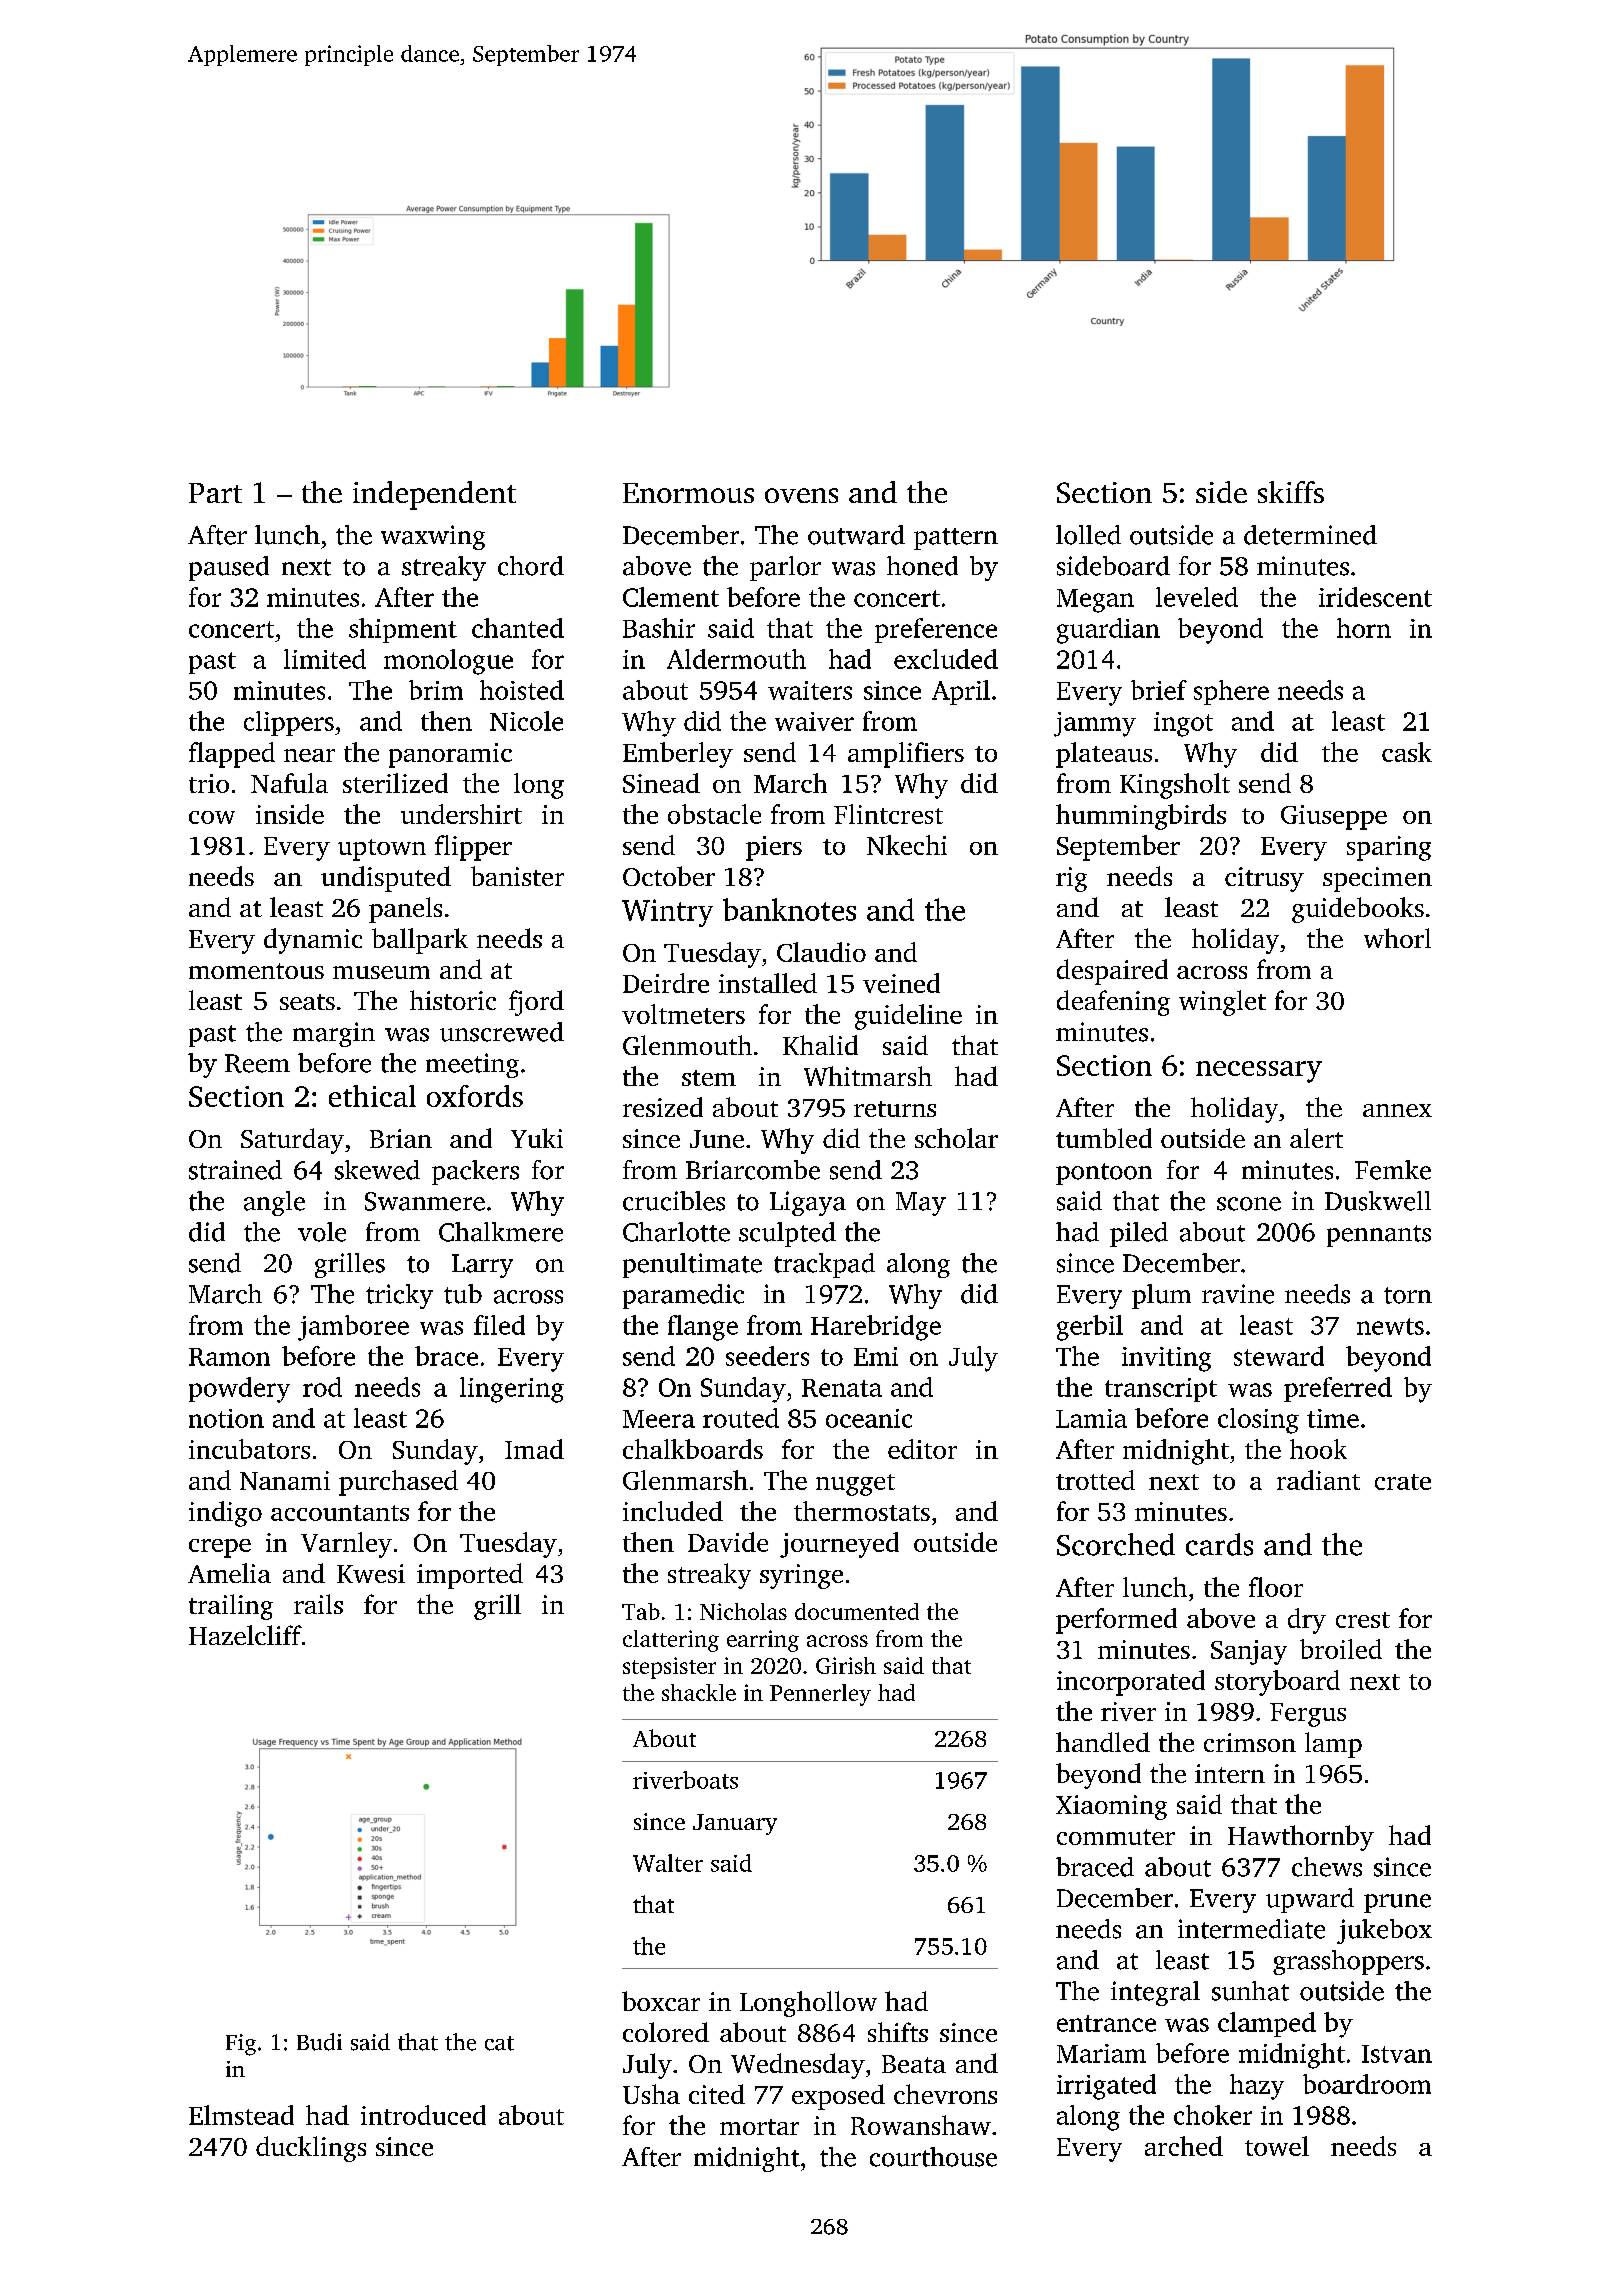  Describe the element at coordinates (534, 1449) in the screenshot. I see `Imad` at that location.
